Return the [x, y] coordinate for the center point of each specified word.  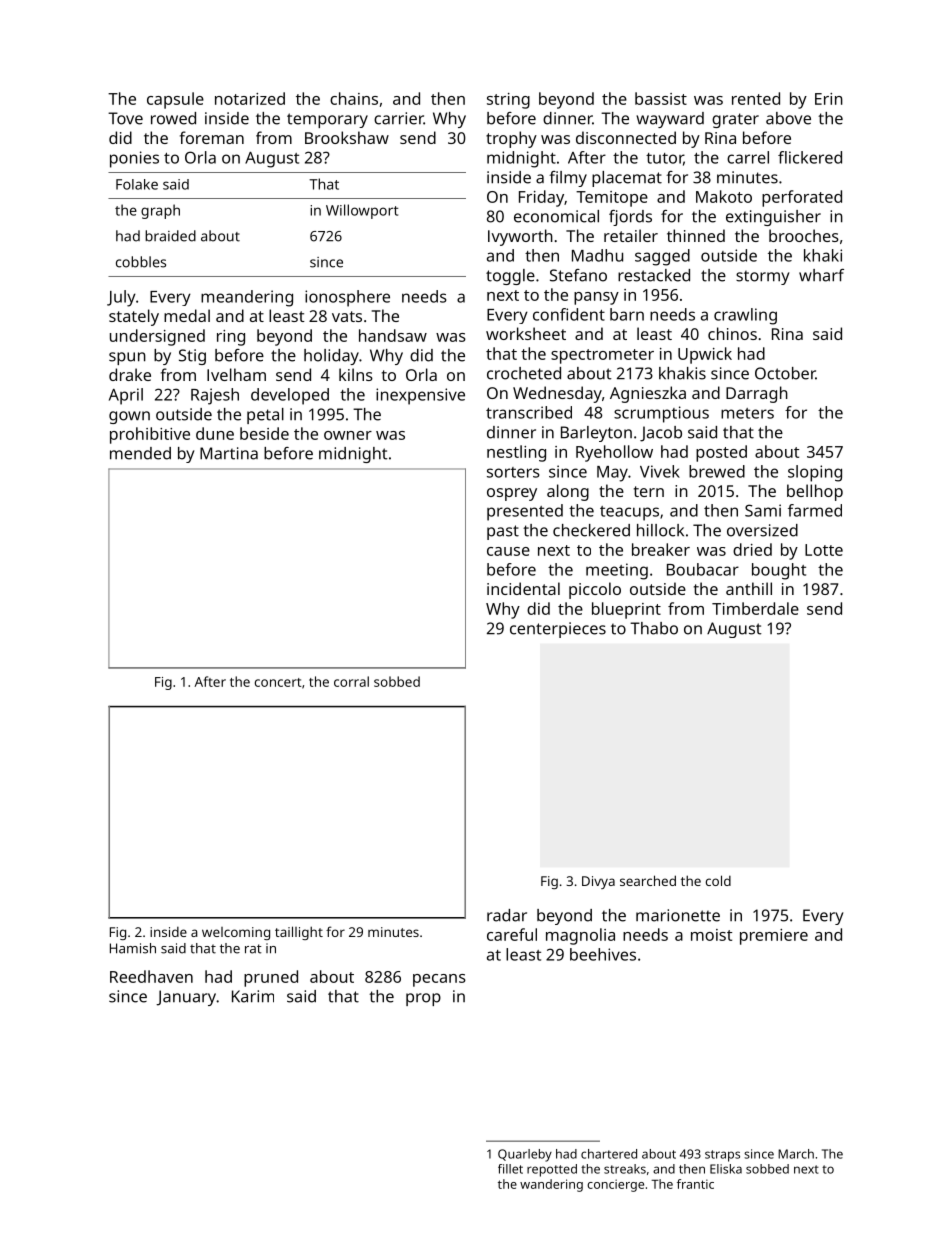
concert [278, 682]
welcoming [236, 933]
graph [160, 211]
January [186, 998]
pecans [439, 980]
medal [187, 315]
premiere [774, 937]
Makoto [724, 196]
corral [351, 681]
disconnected [626, 137]
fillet [510, 1169]
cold [718, 880]
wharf [821, 275]
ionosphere [347, 298]
